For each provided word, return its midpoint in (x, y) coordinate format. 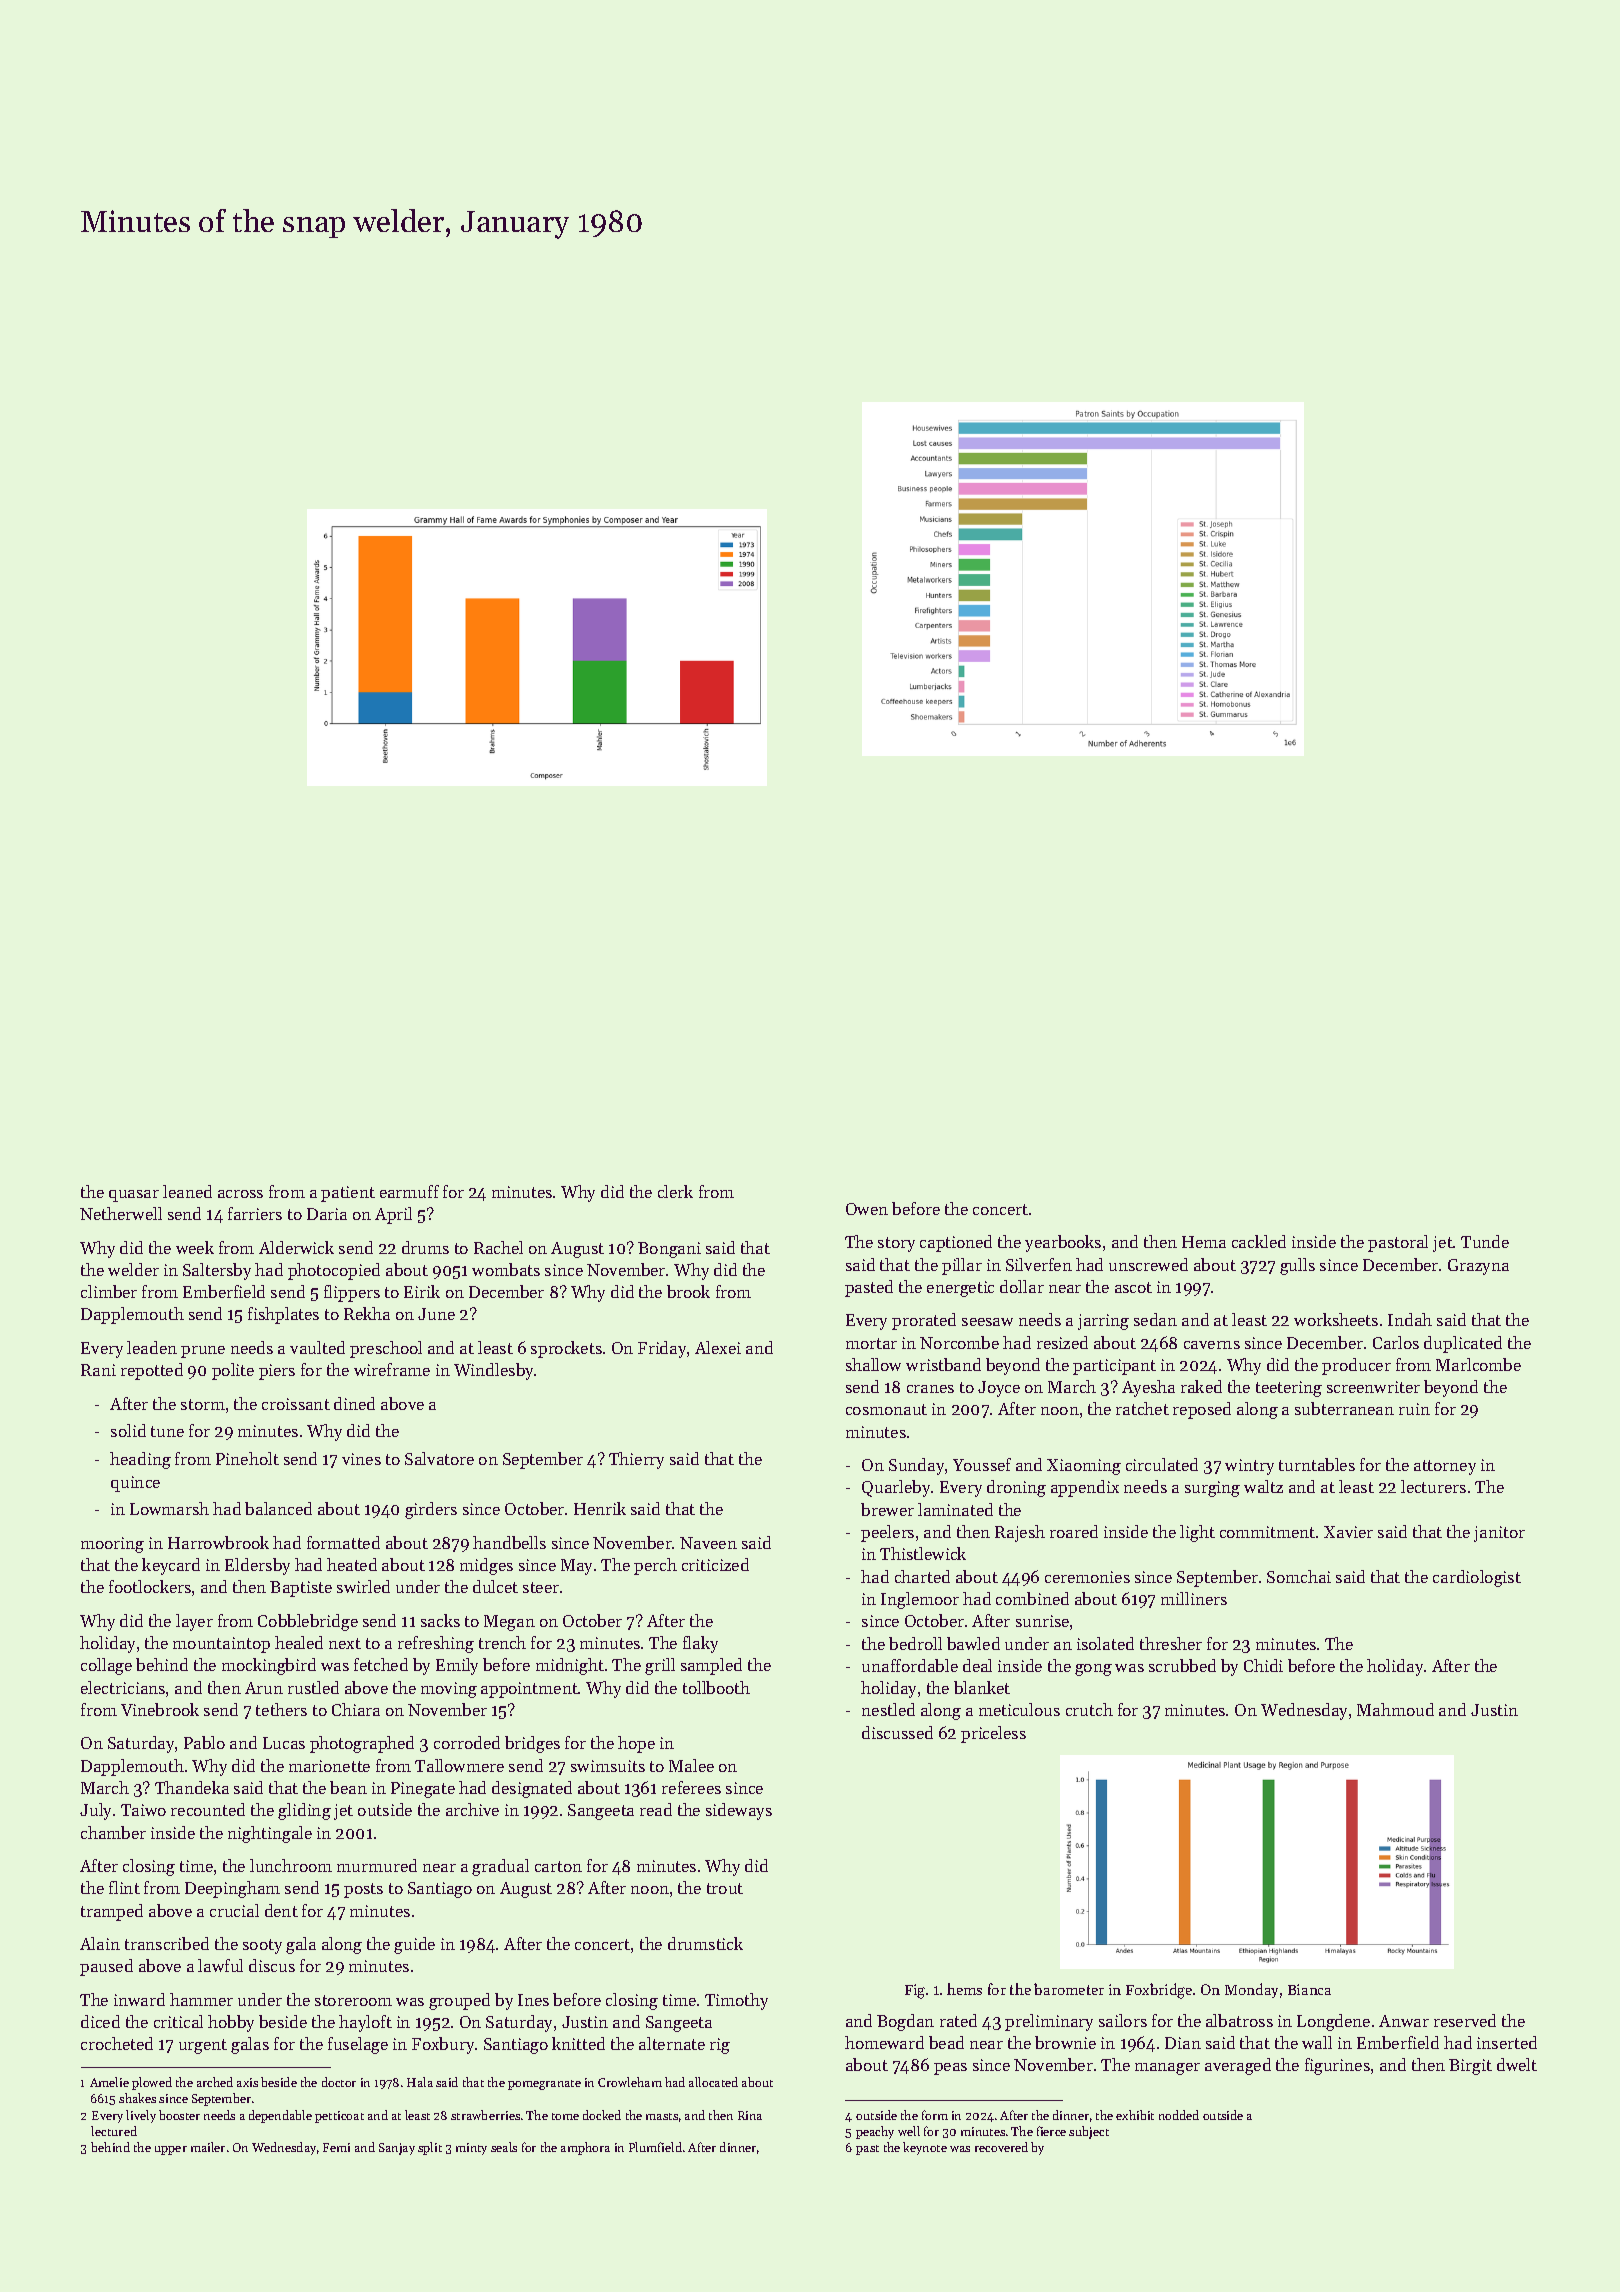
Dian (1183, 2043)
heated (352, 1564)
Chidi (1263, 1665)
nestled (888, 1709)
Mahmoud (1395, 1709)
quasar (134, 1196)
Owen (867, 1209)
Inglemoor (920, 1600)
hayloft (365, 2023)
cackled (1259, 1241)
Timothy (736, 2001)
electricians (123, 1687)
